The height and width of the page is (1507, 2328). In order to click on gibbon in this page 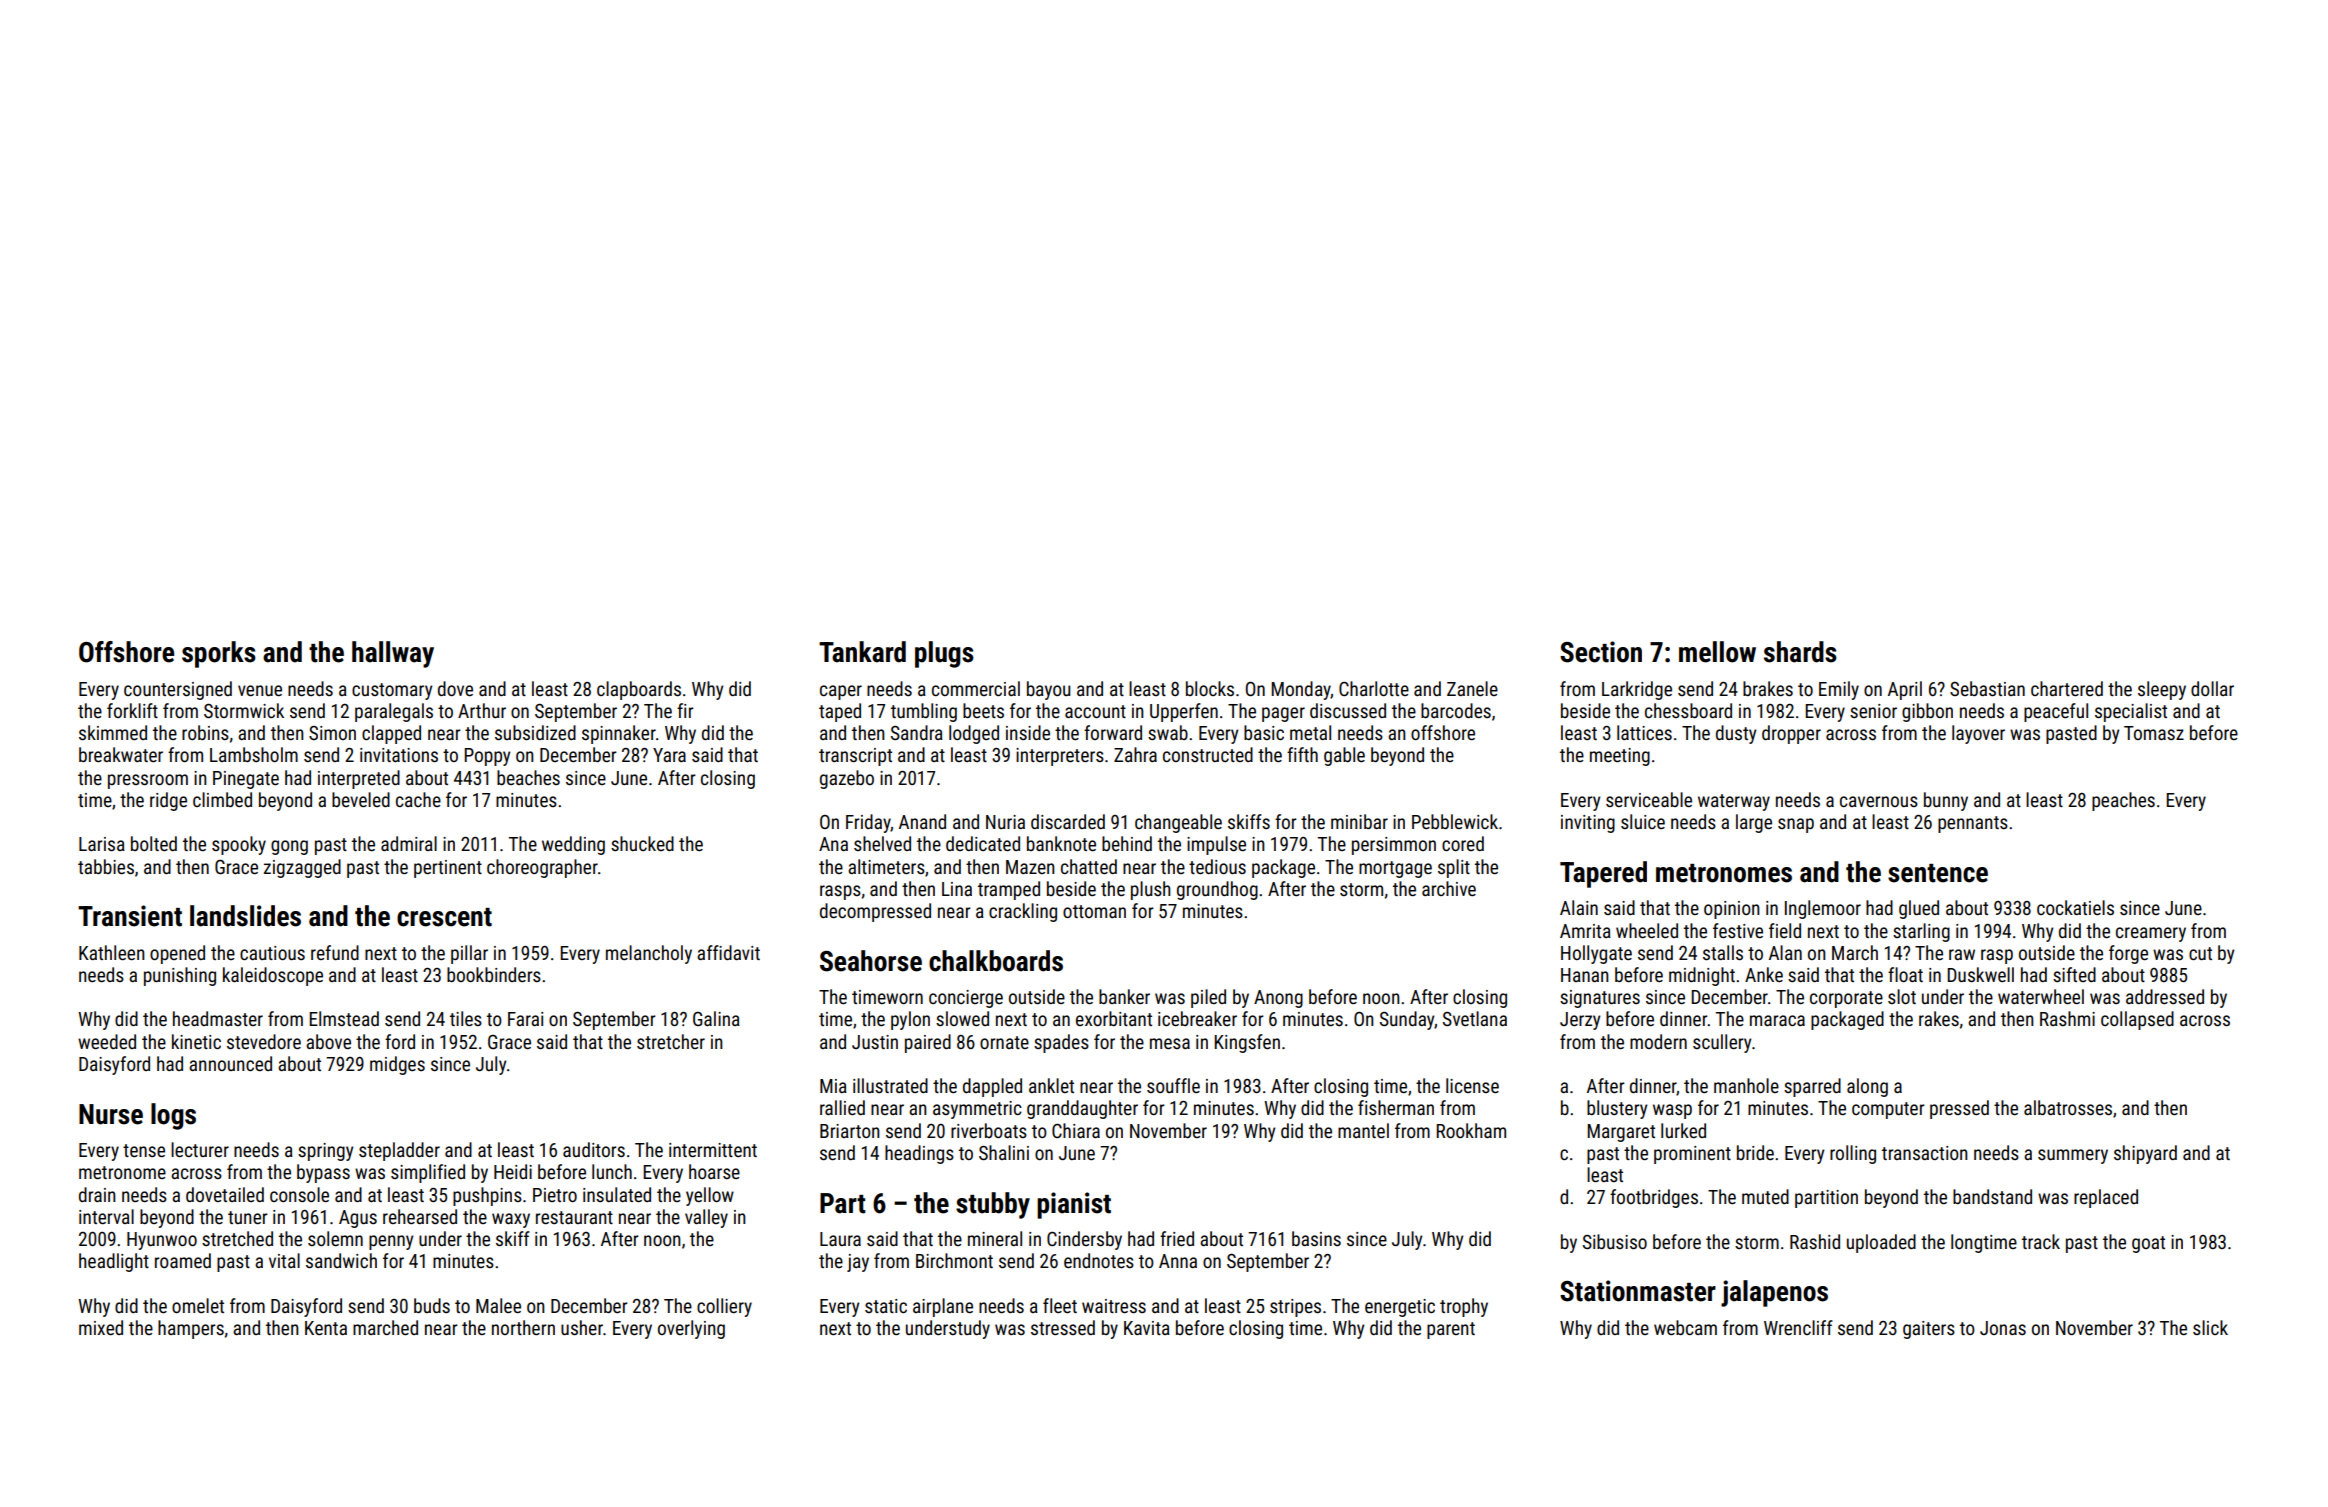, I will do `click(1927, 712)`.
